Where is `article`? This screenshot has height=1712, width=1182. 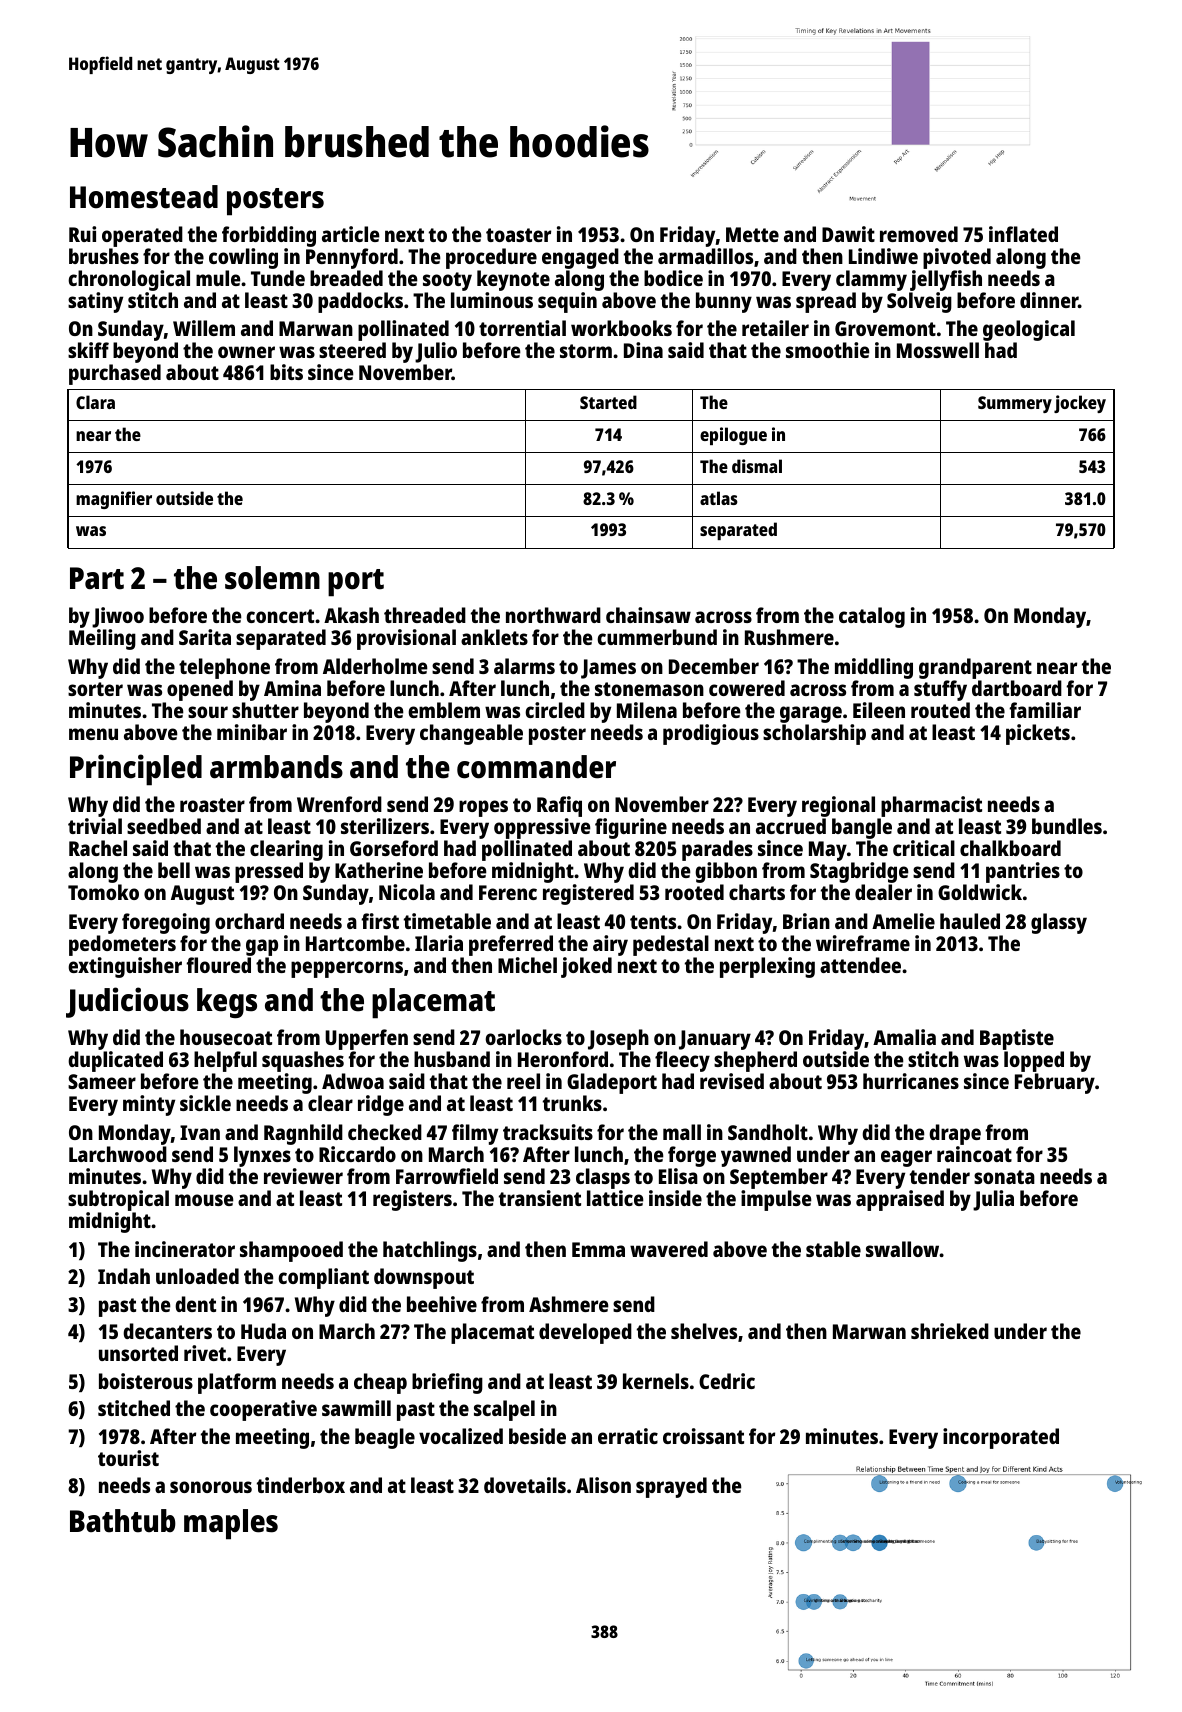 article is located at coordinates (351, 234).
